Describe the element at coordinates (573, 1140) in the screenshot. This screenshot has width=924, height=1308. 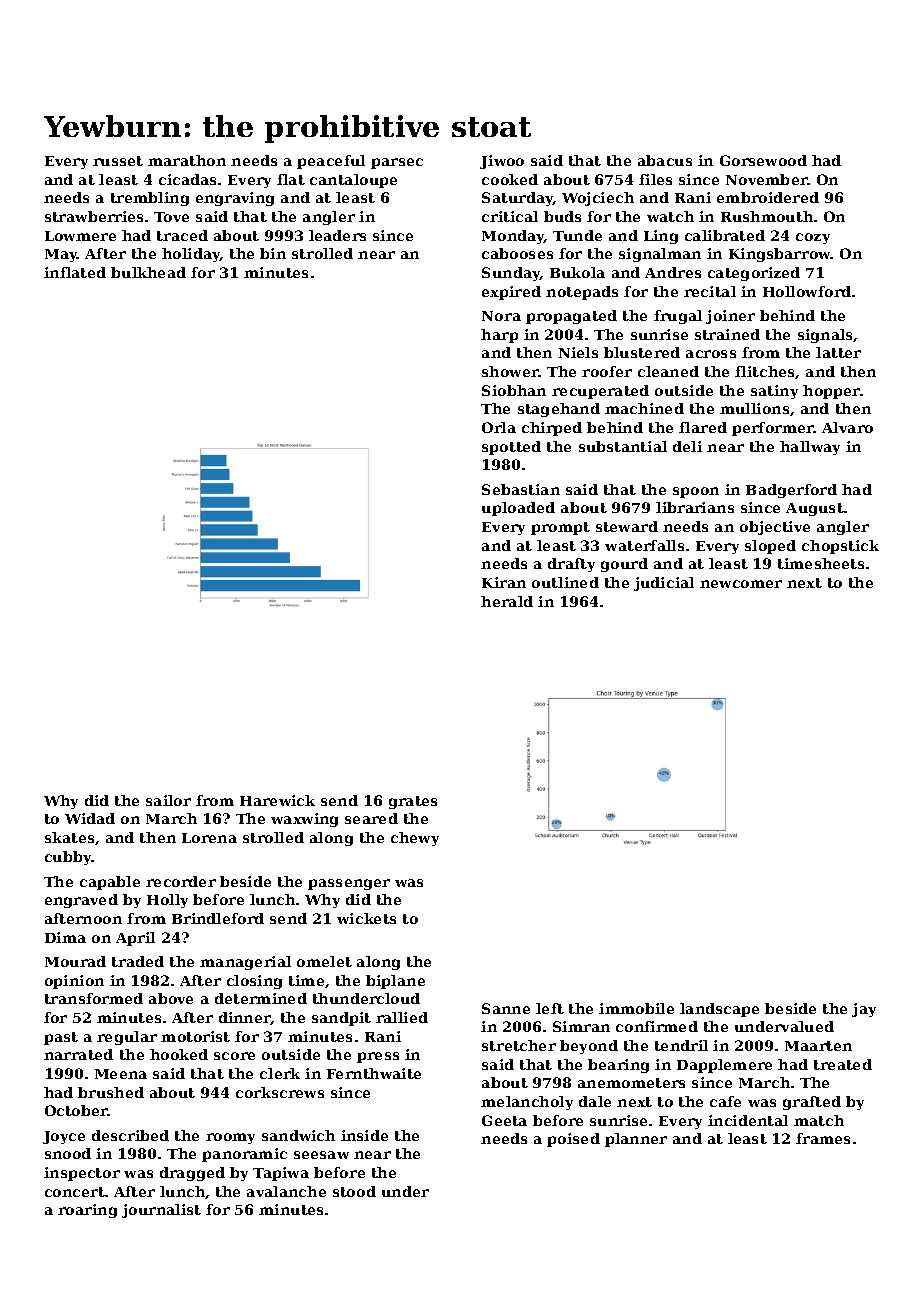
I see `poised` at that location.
